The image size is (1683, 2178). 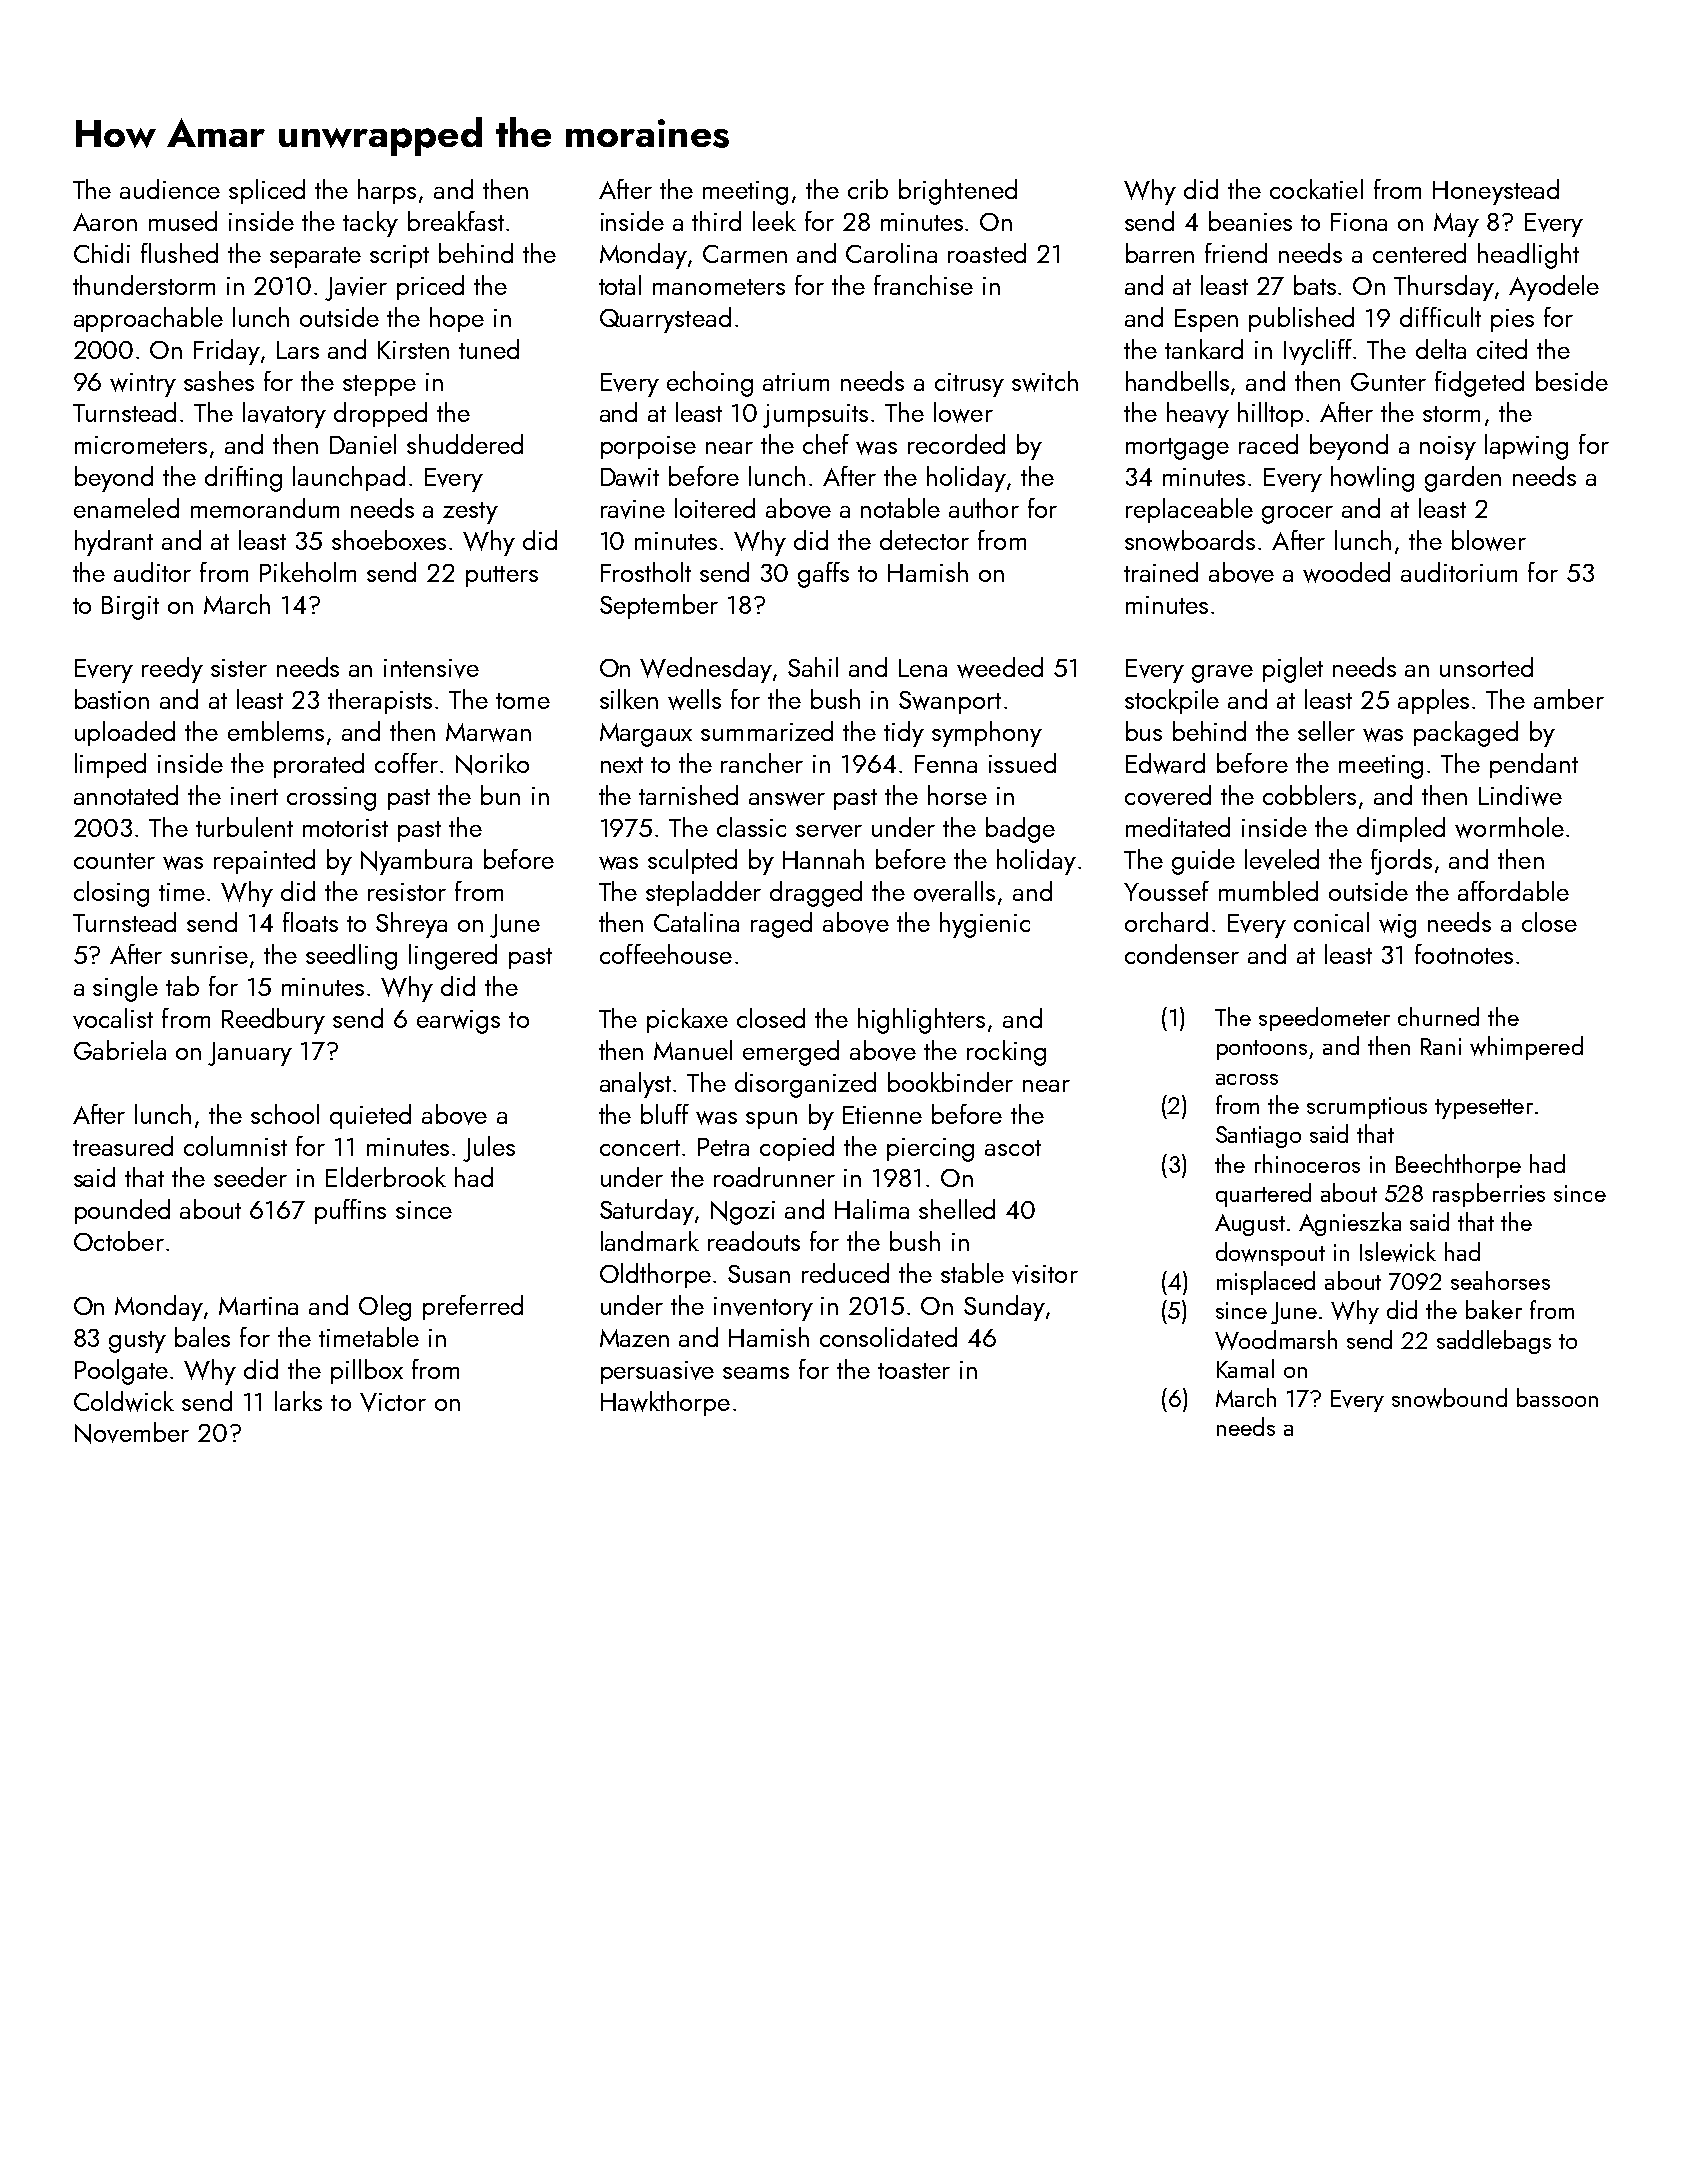 I want to click on author, so click(x=984, y=508).
